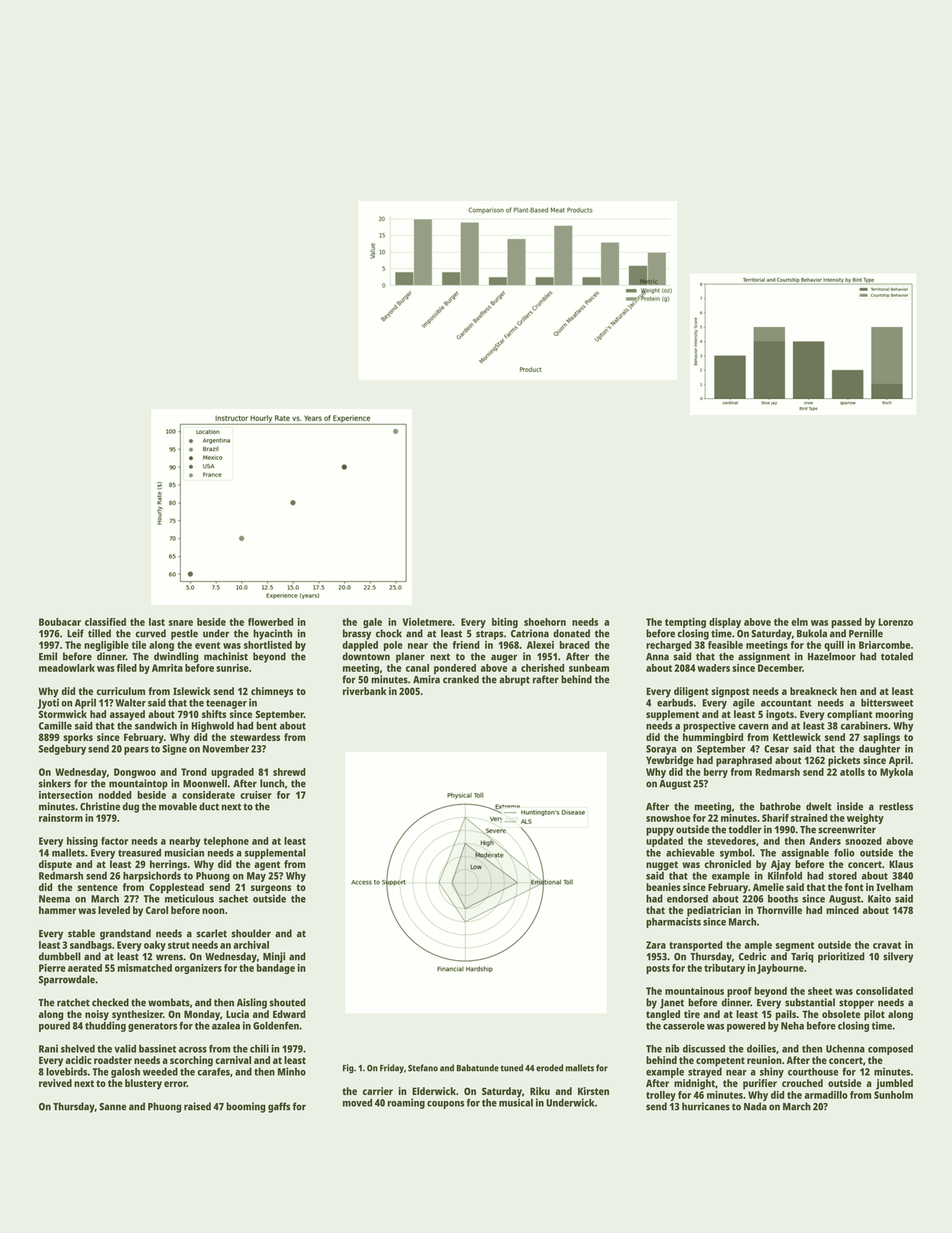  Describe the element at coordinates (540, 1091) in the screenshot. I see `Riku` at that location.
